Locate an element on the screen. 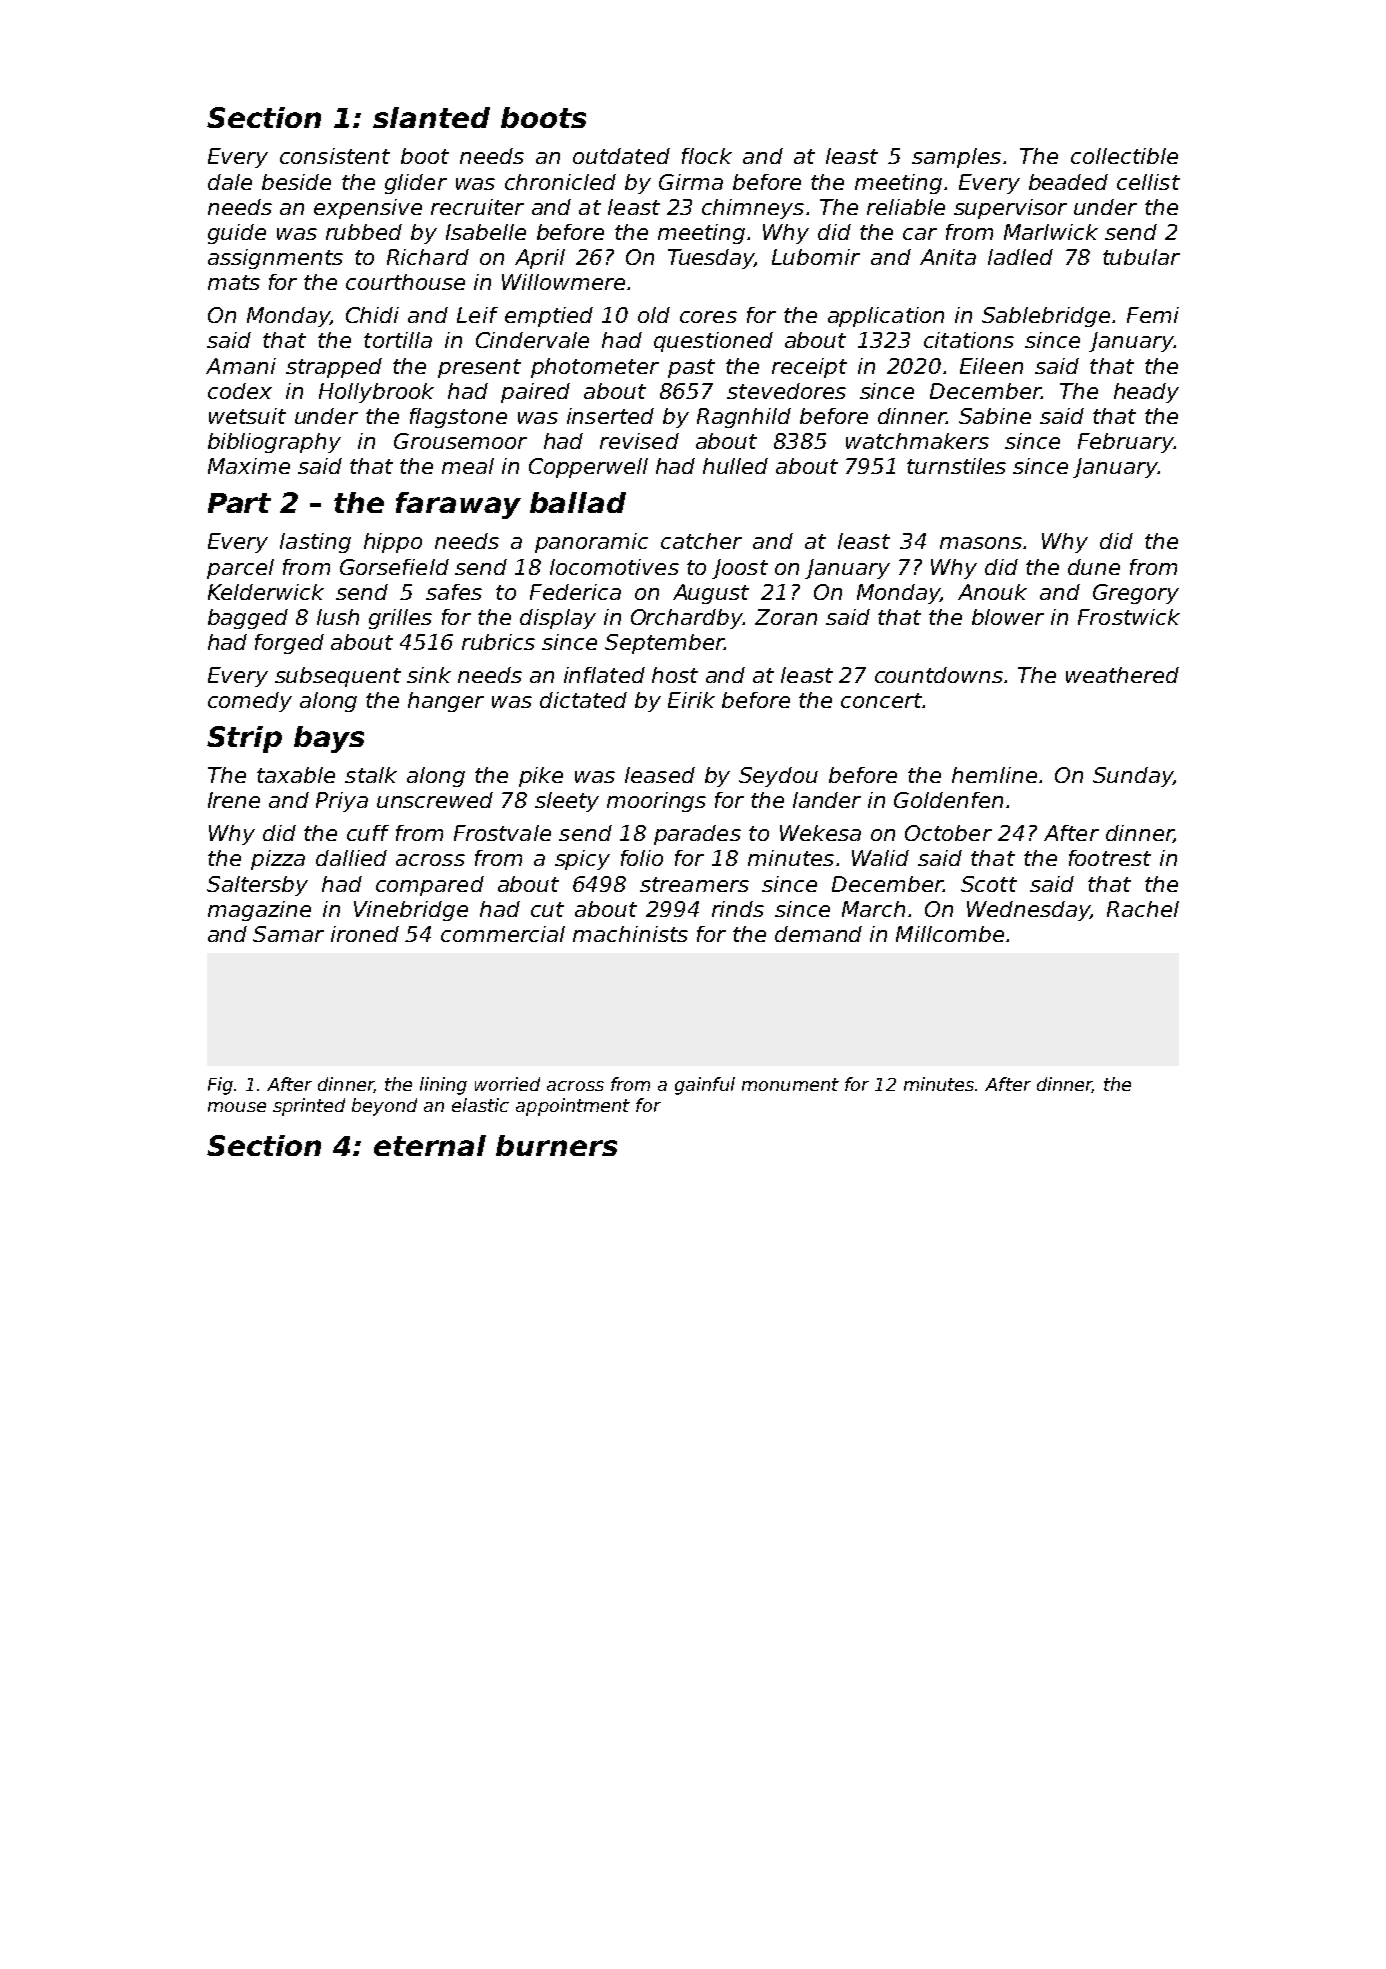 The image size is (1386, 1969). burners is located at coordinates (556, 1145).
